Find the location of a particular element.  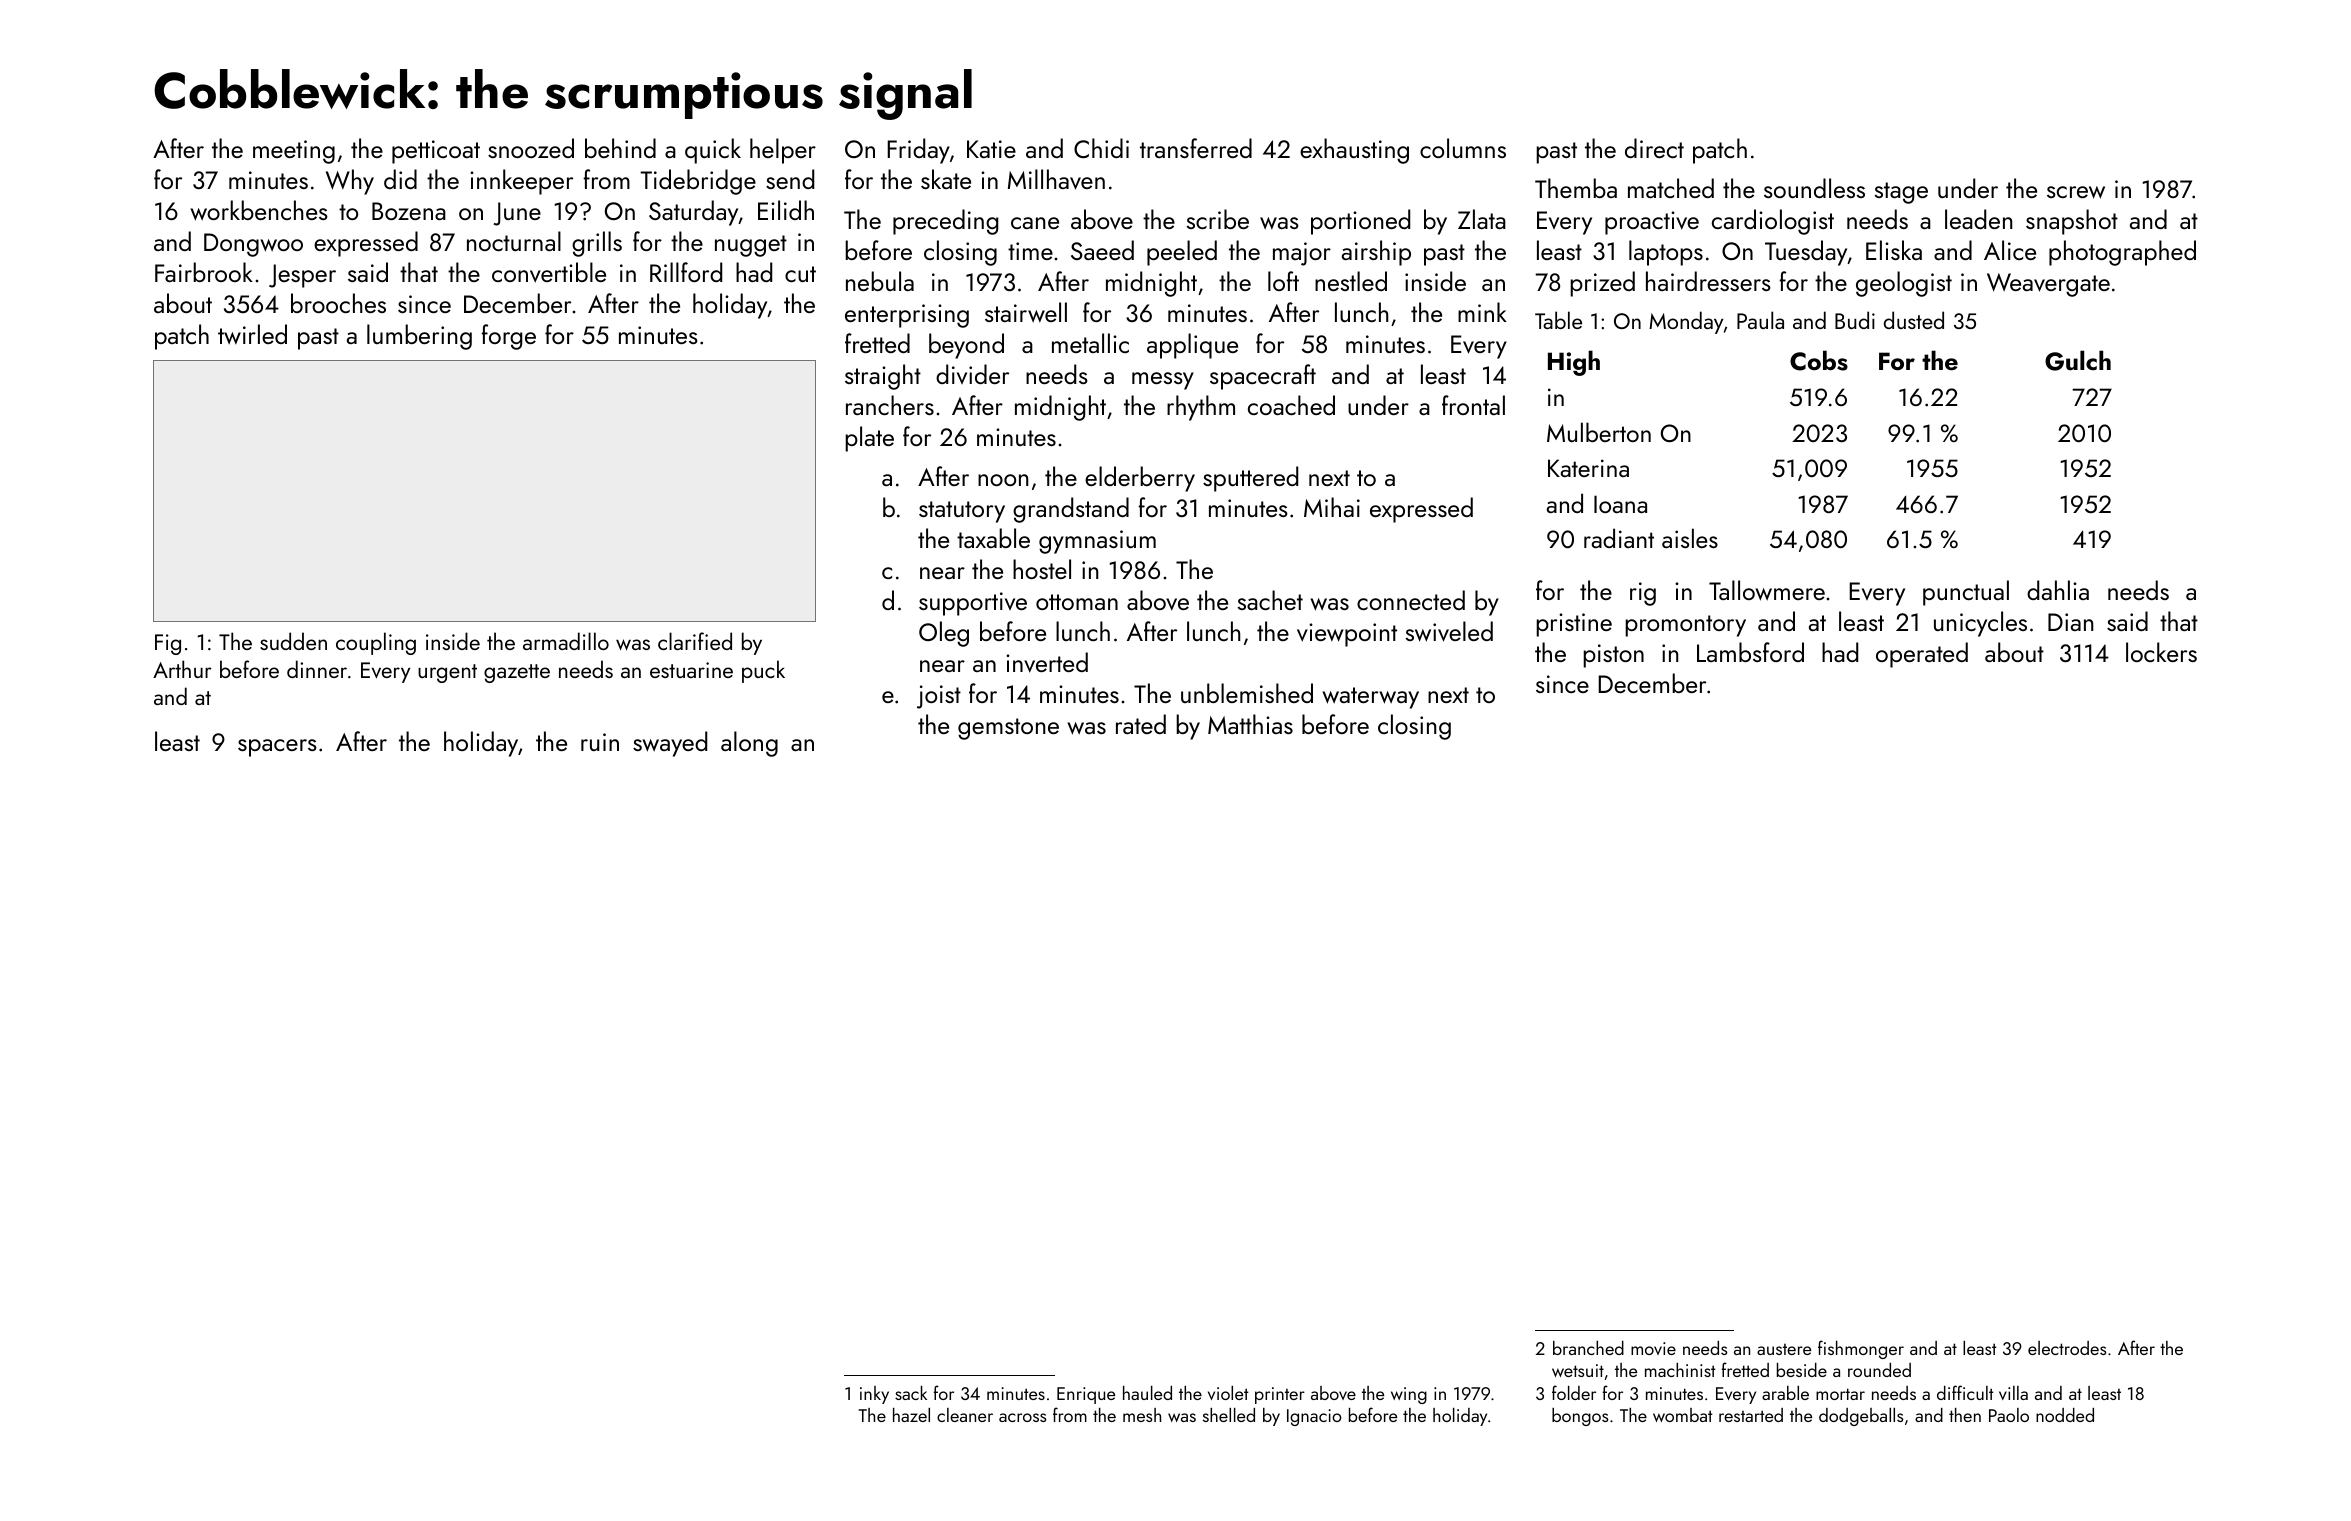

stairwell is located at coordinates (1026, 312).
